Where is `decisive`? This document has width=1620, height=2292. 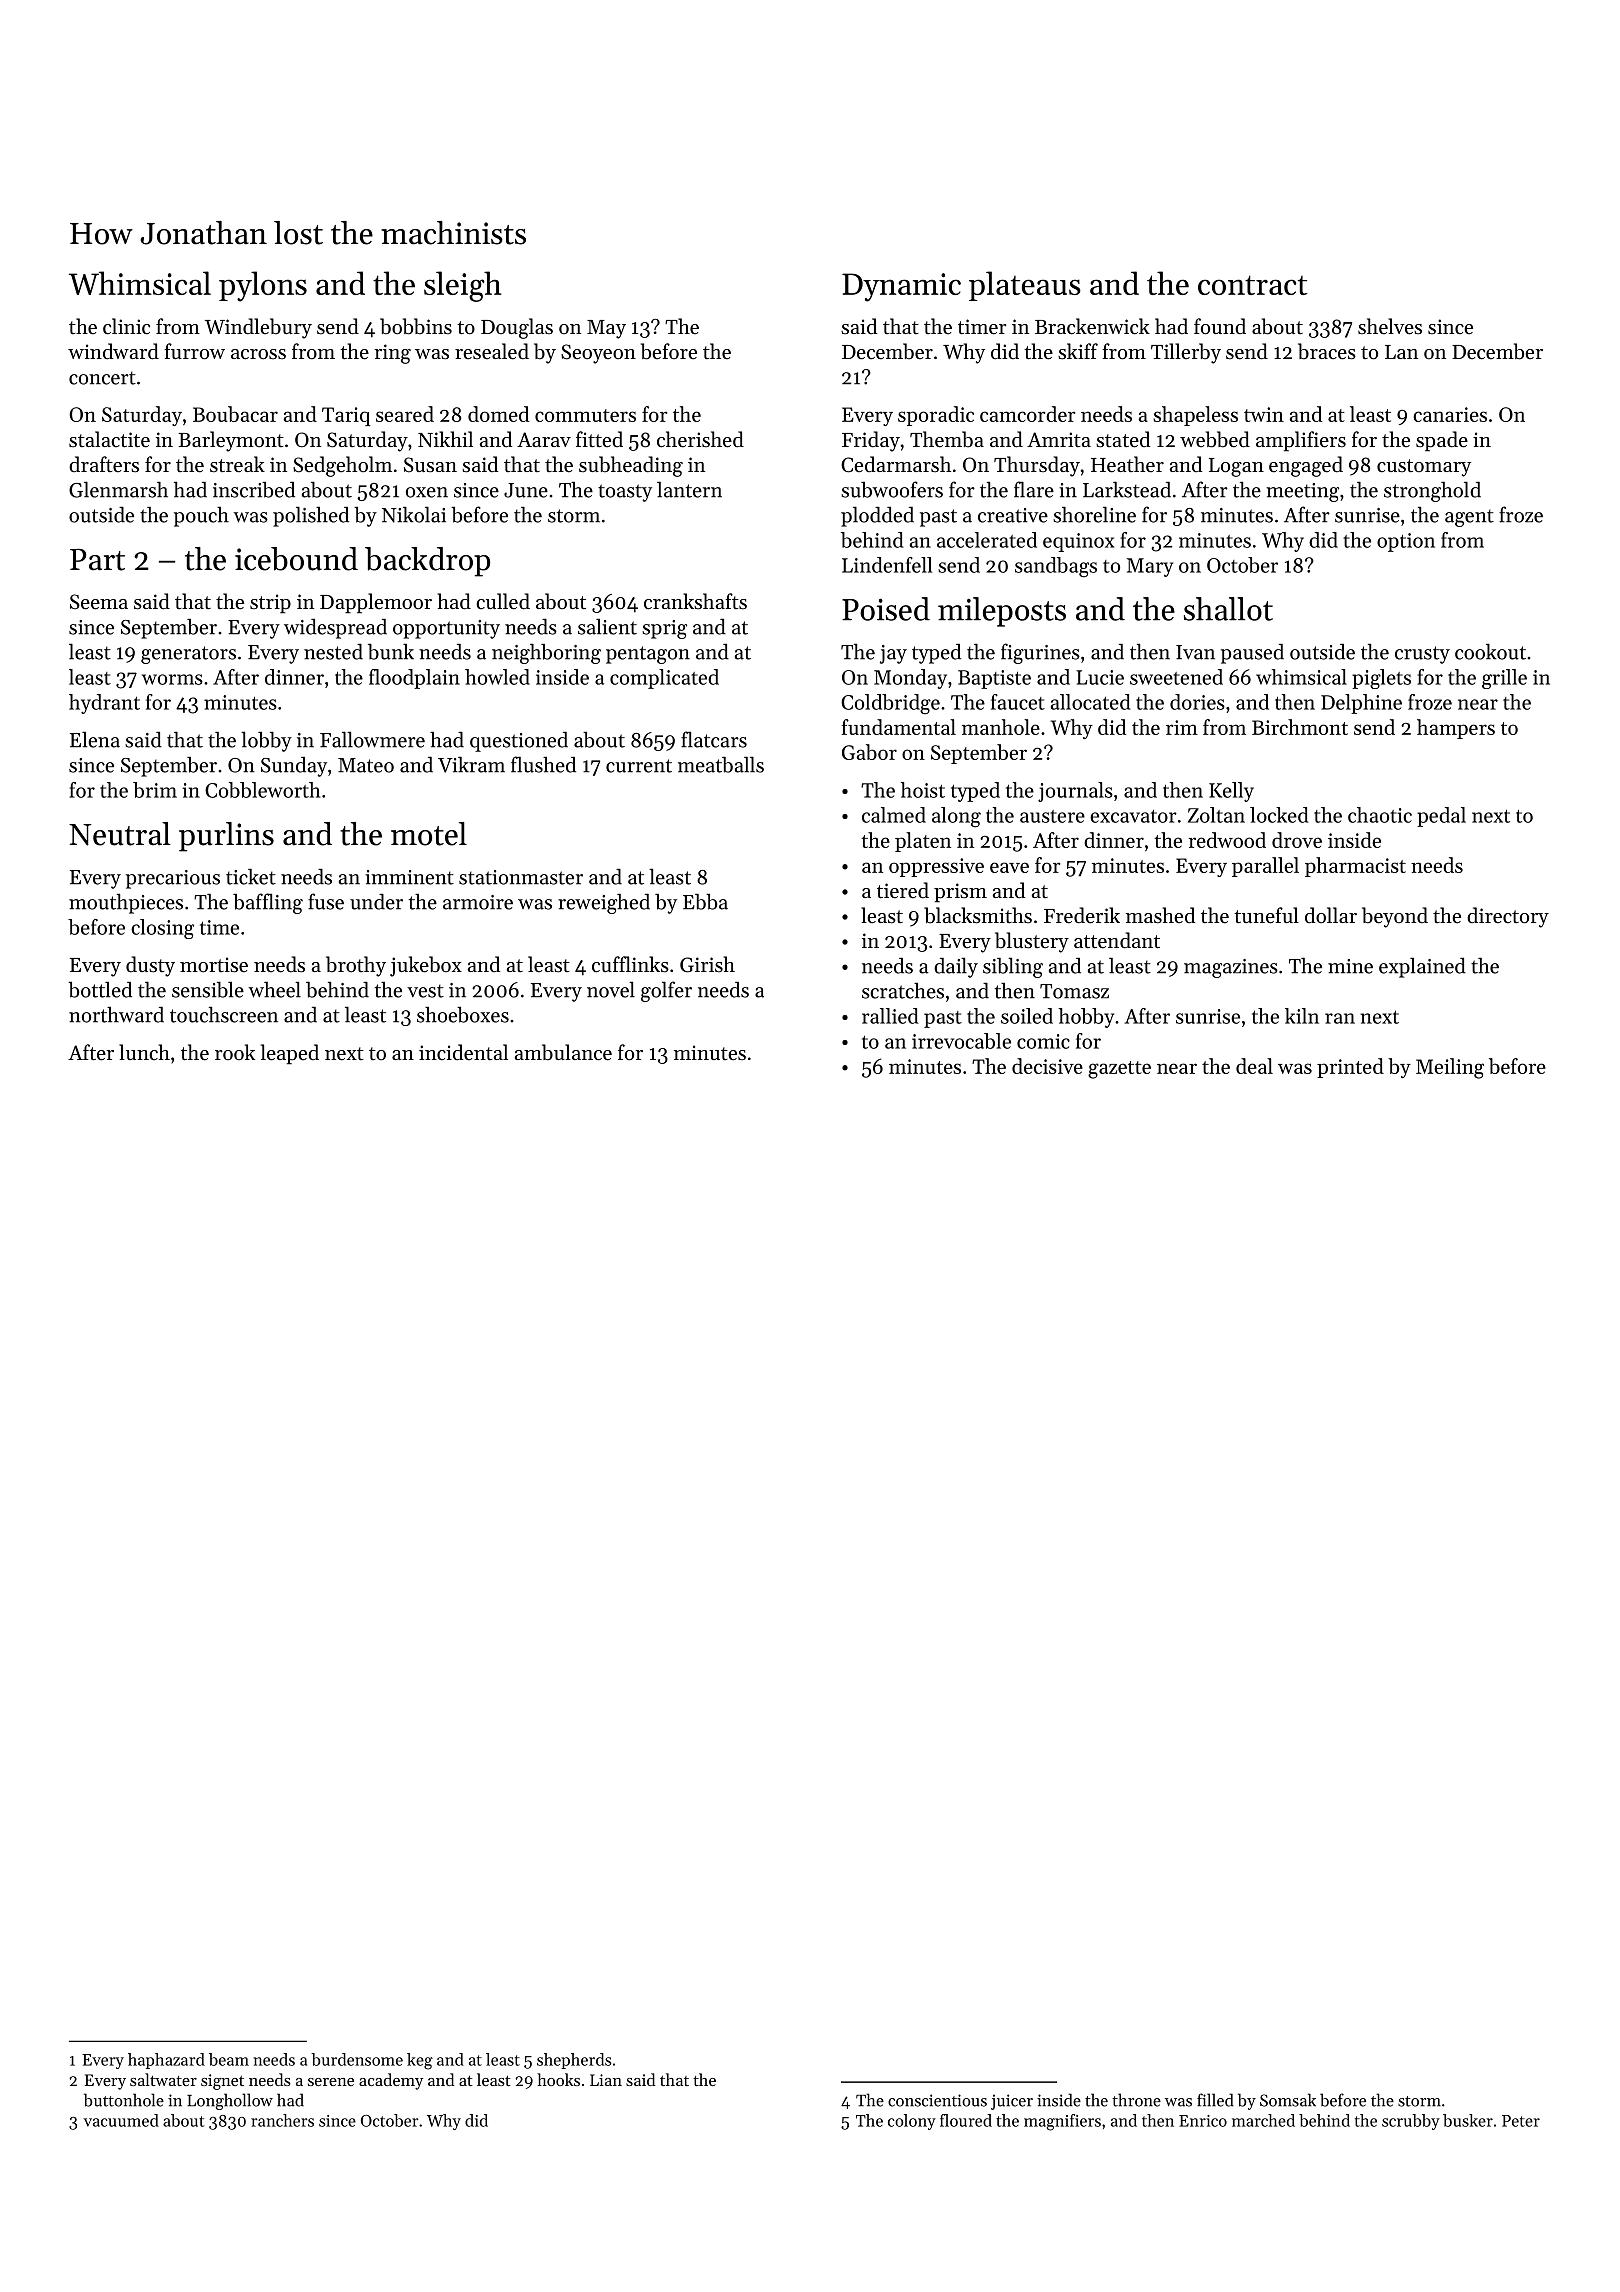 decisive is located at coordinates (1047, 1066).
